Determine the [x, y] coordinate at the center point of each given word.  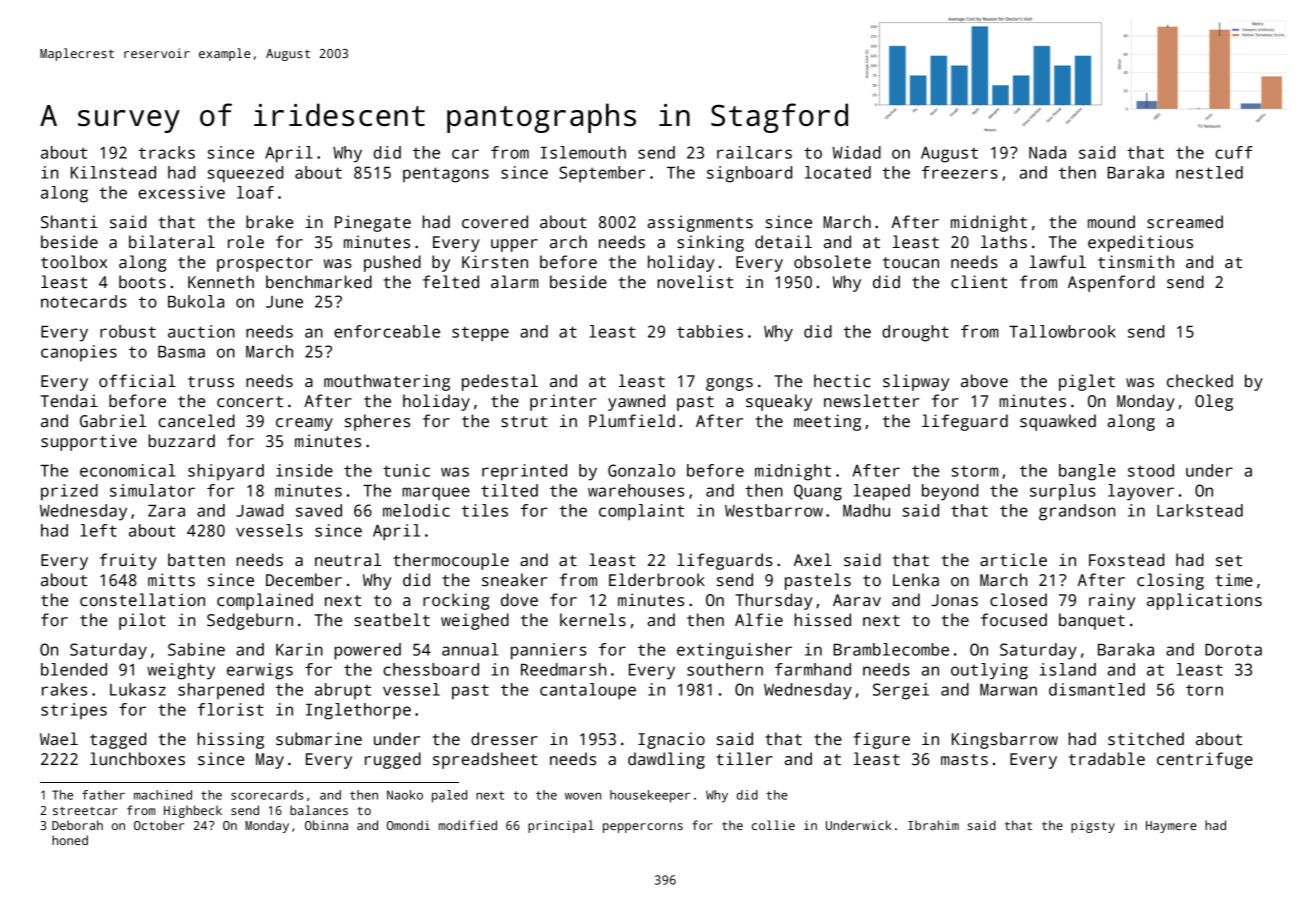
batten [196, 560]
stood [1151, 470]
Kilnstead [113, 172]
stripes [74, 711]
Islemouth [583, 152]
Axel [813, 560]
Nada [1047, 152]
